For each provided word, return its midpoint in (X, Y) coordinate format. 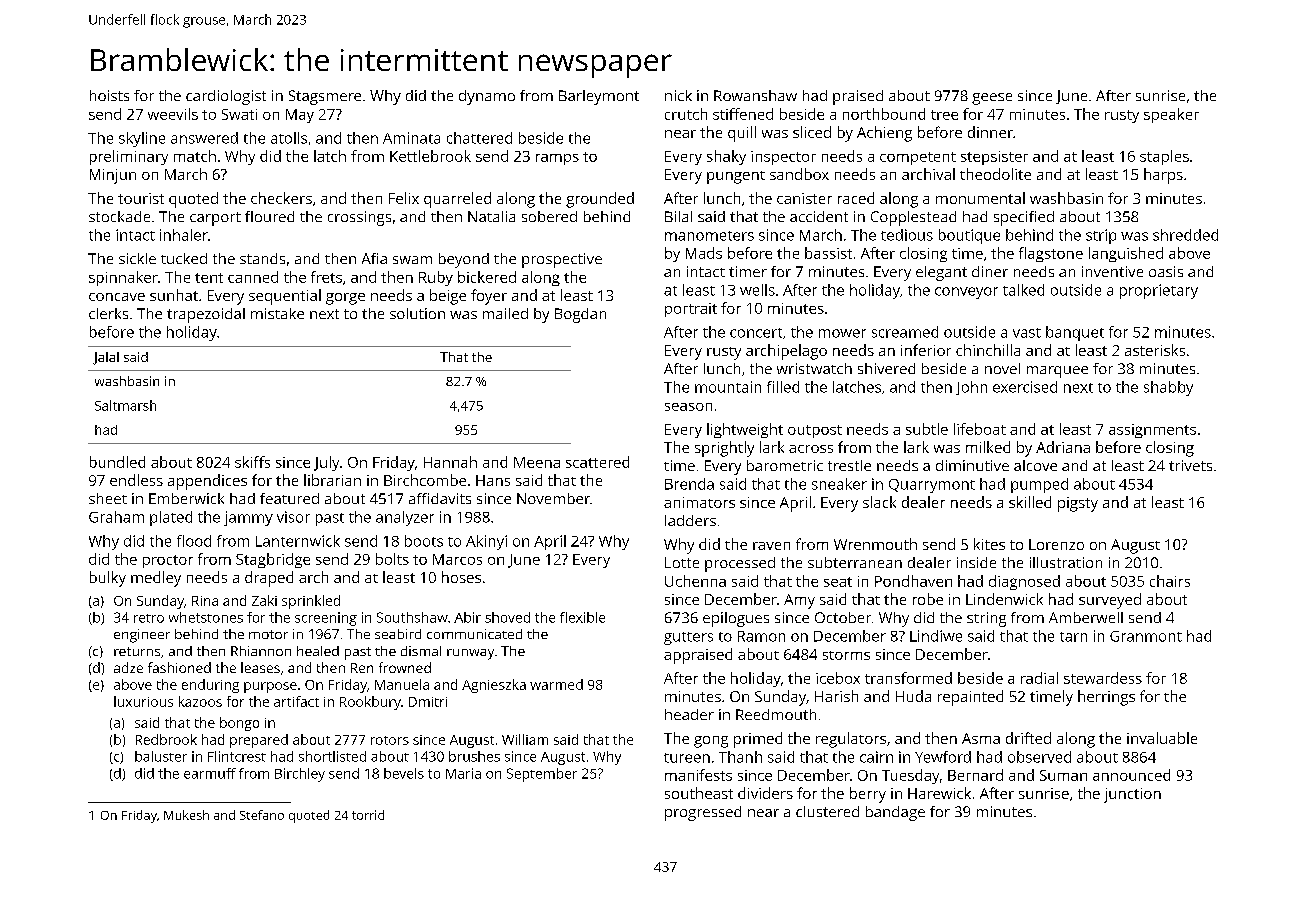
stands (262, 258)
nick (678, 95)
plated (171, 518)
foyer (489, 297)
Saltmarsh (125, 405)
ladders (690, 520)
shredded (1185, 235)
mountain (728, 387)
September (542, 775)
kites (989, 544)
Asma (981, 738)
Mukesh (186, 815)
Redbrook (166, 739)
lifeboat (980, 429)
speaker (1171, 115)
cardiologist (226, 97)
